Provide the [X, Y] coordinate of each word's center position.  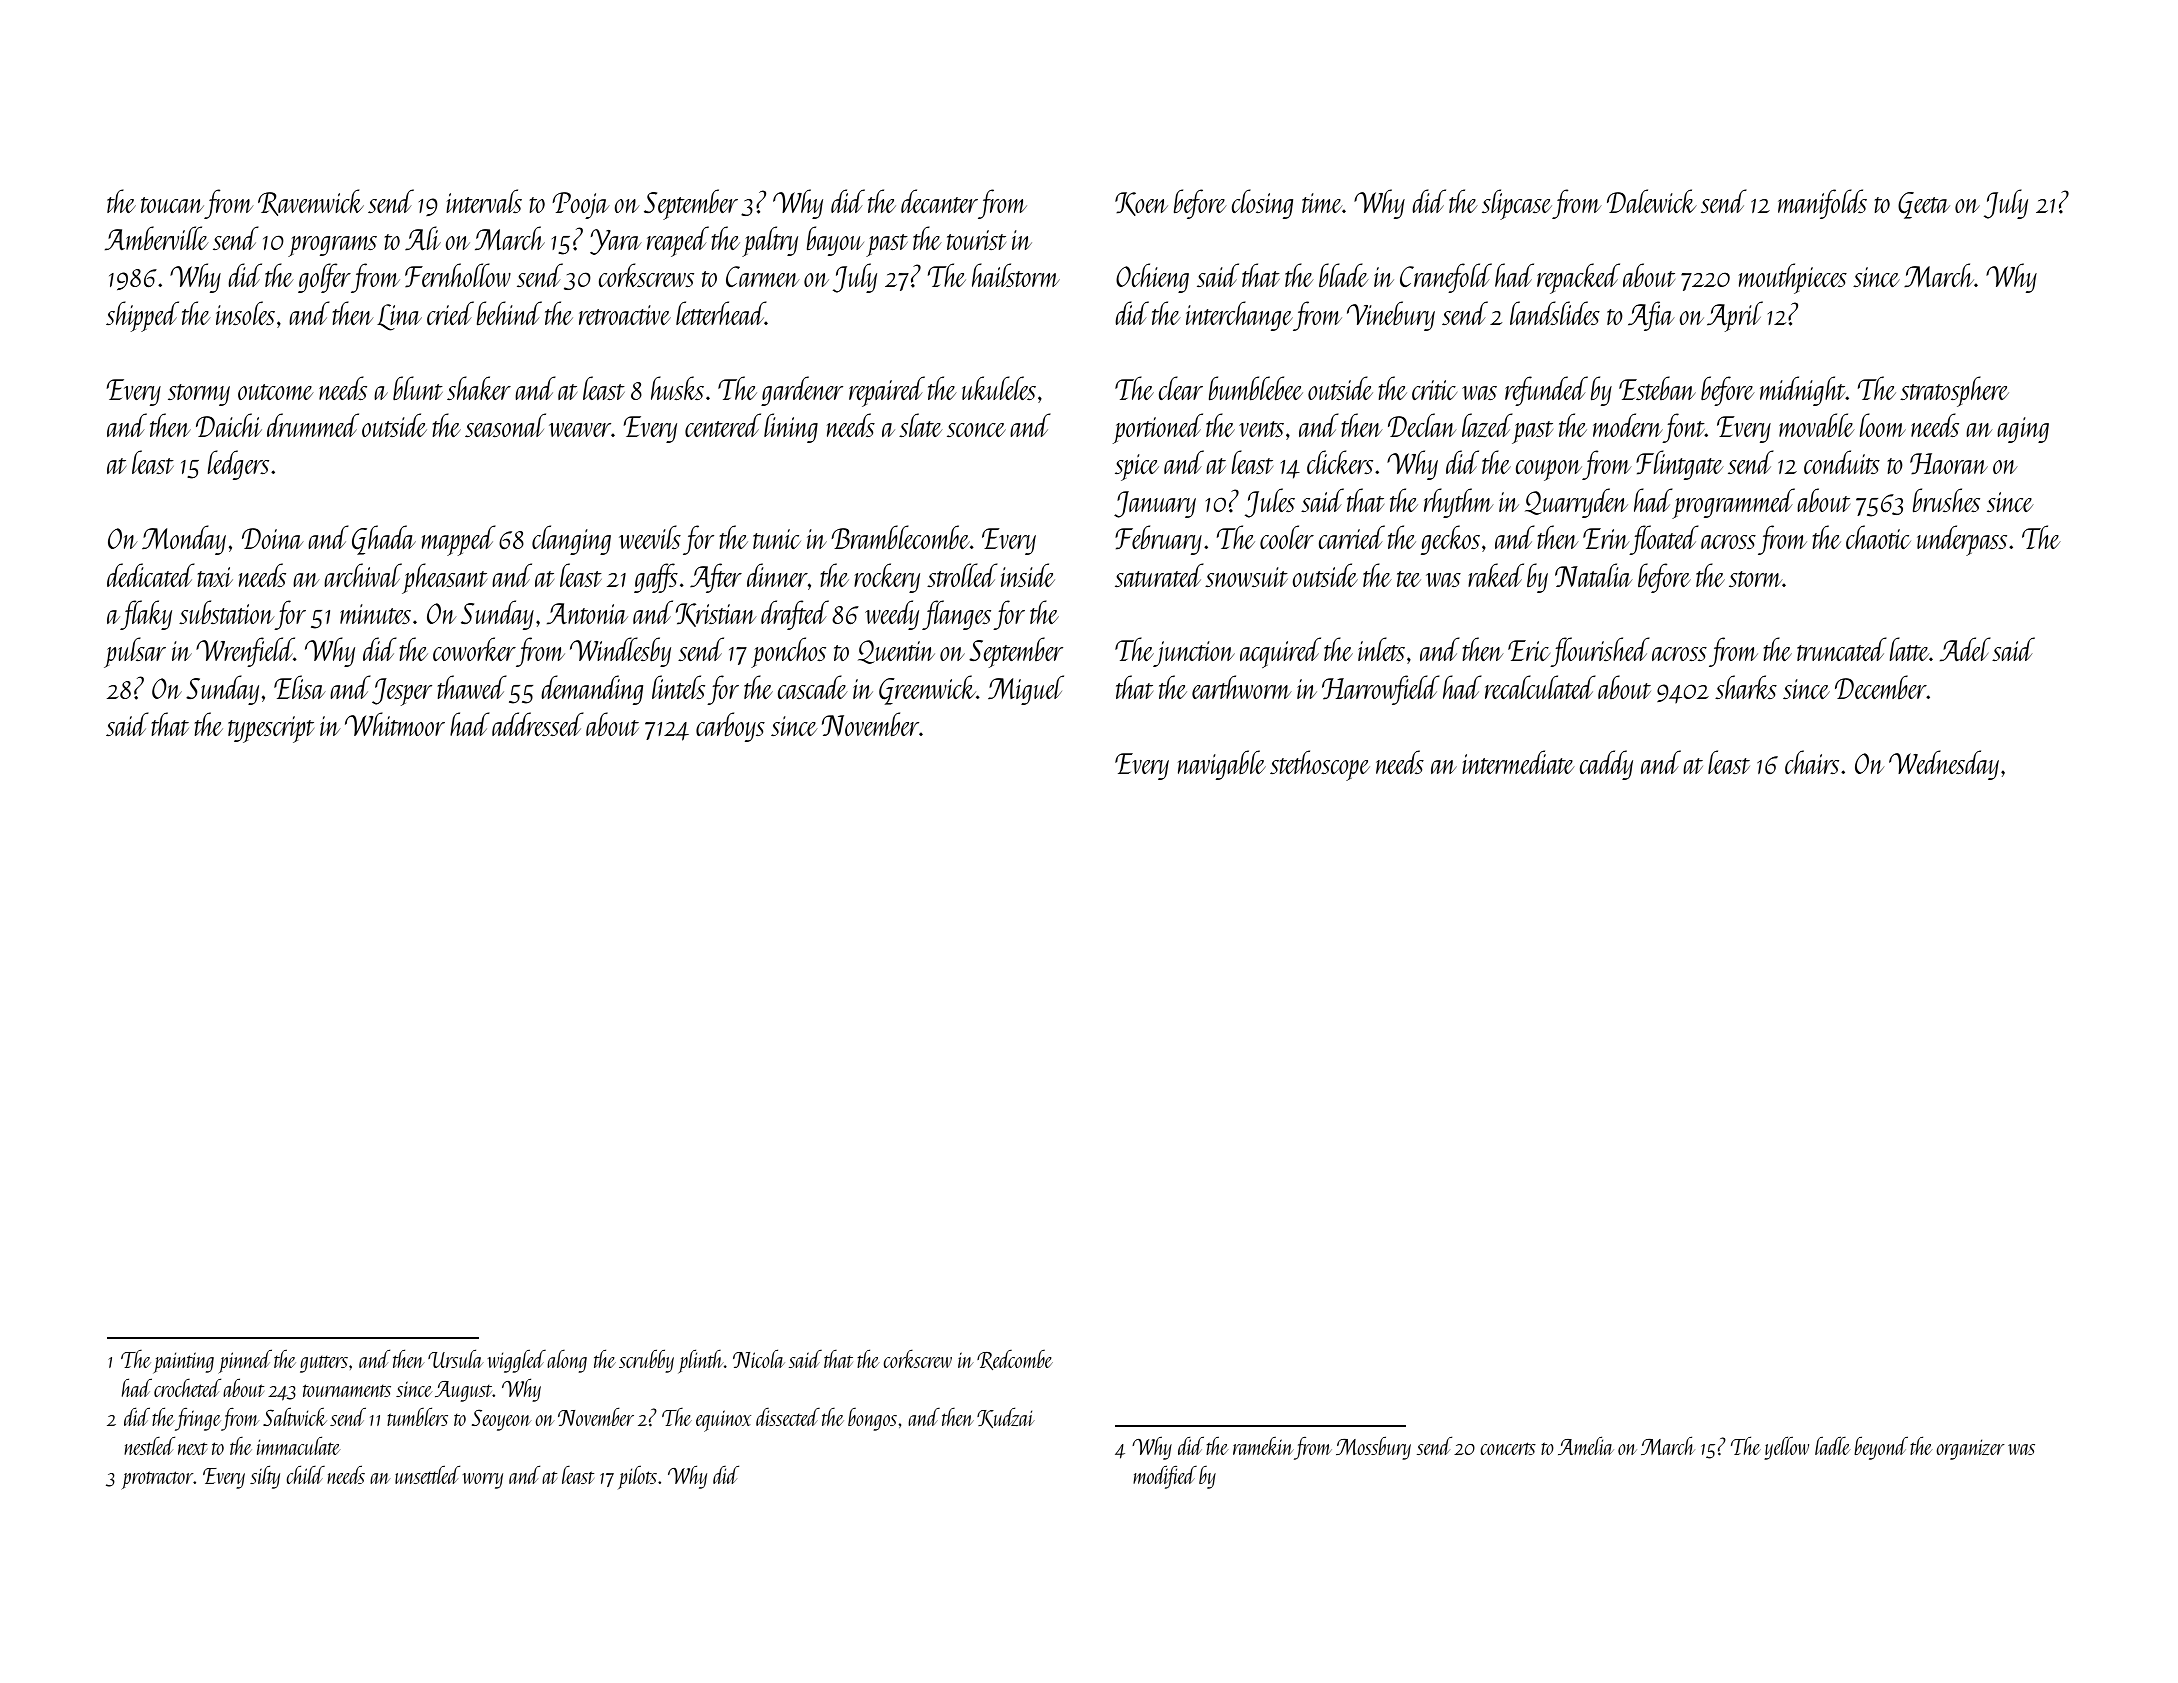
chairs [1812, 762]
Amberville [156, 238]
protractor [157, 1480]
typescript [271, 729]
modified [1165, 1477]
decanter [939, 201]
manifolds [1822, 204]
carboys [730, 727]
